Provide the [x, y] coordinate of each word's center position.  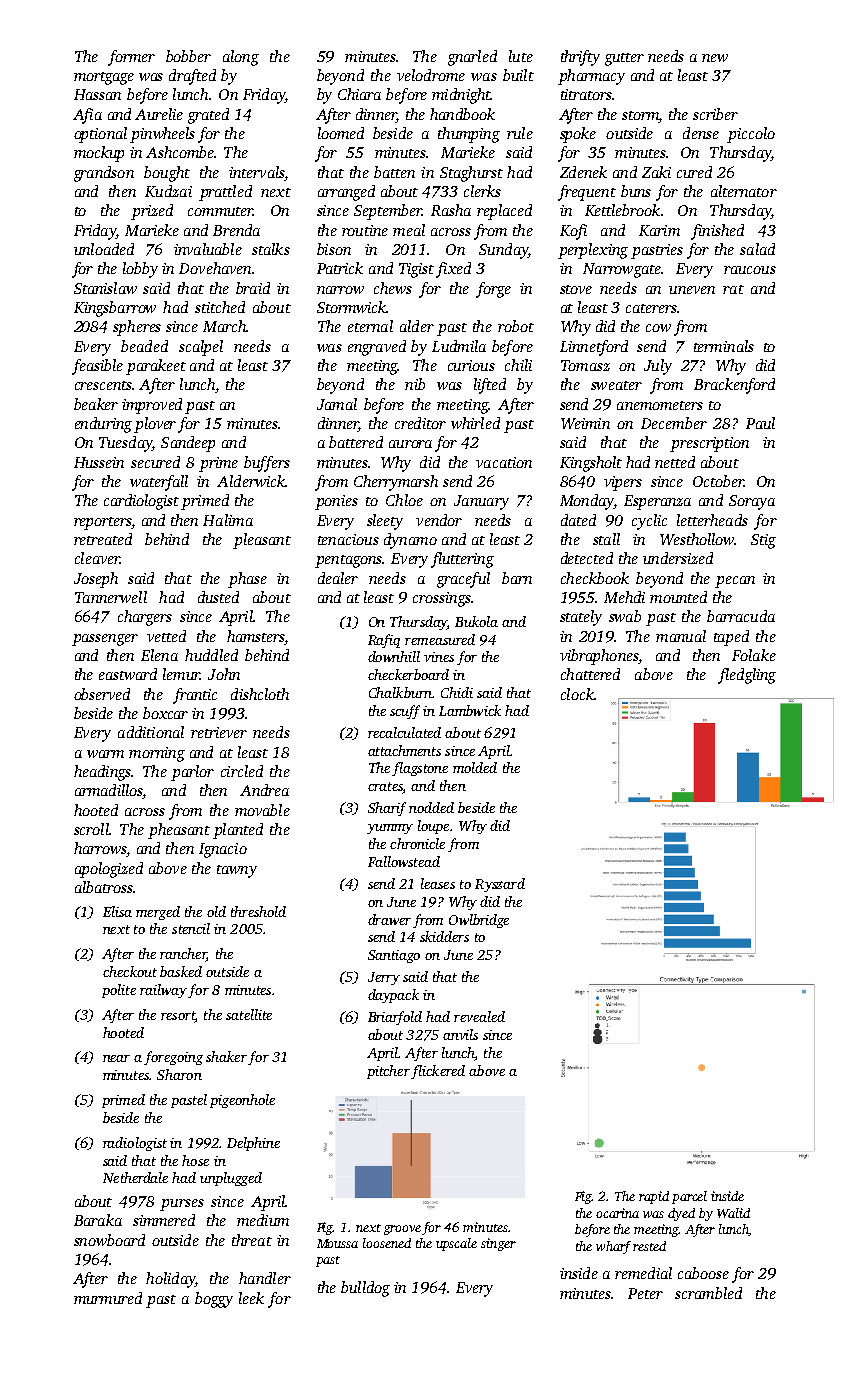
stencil [191, 928]
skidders [444, 936]
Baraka [98, 1220]
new [715, 58]
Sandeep [188, 444]
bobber [188, 56]
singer [498, 1244]
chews [393, 288]
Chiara [359, 94]
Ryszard [500, 885]
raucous [750, 270]
